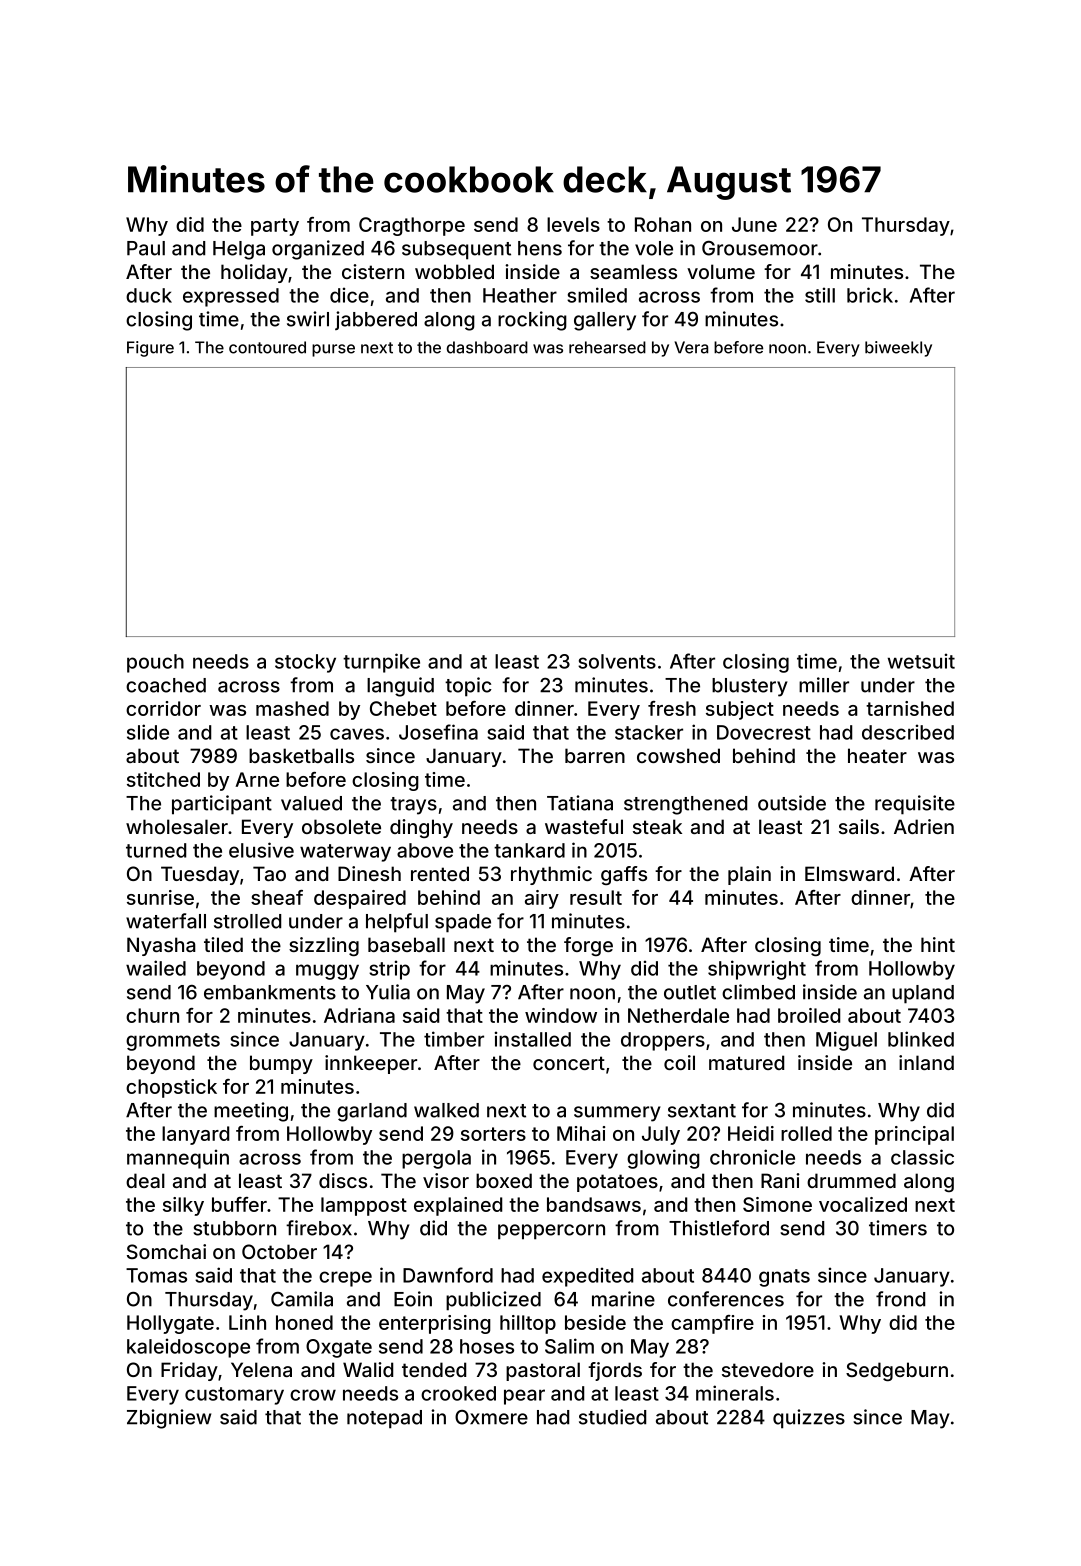 Image resolution: width=1081 pixels, height=1566 pixels. I want to click on beside, so click(595, 1322).
